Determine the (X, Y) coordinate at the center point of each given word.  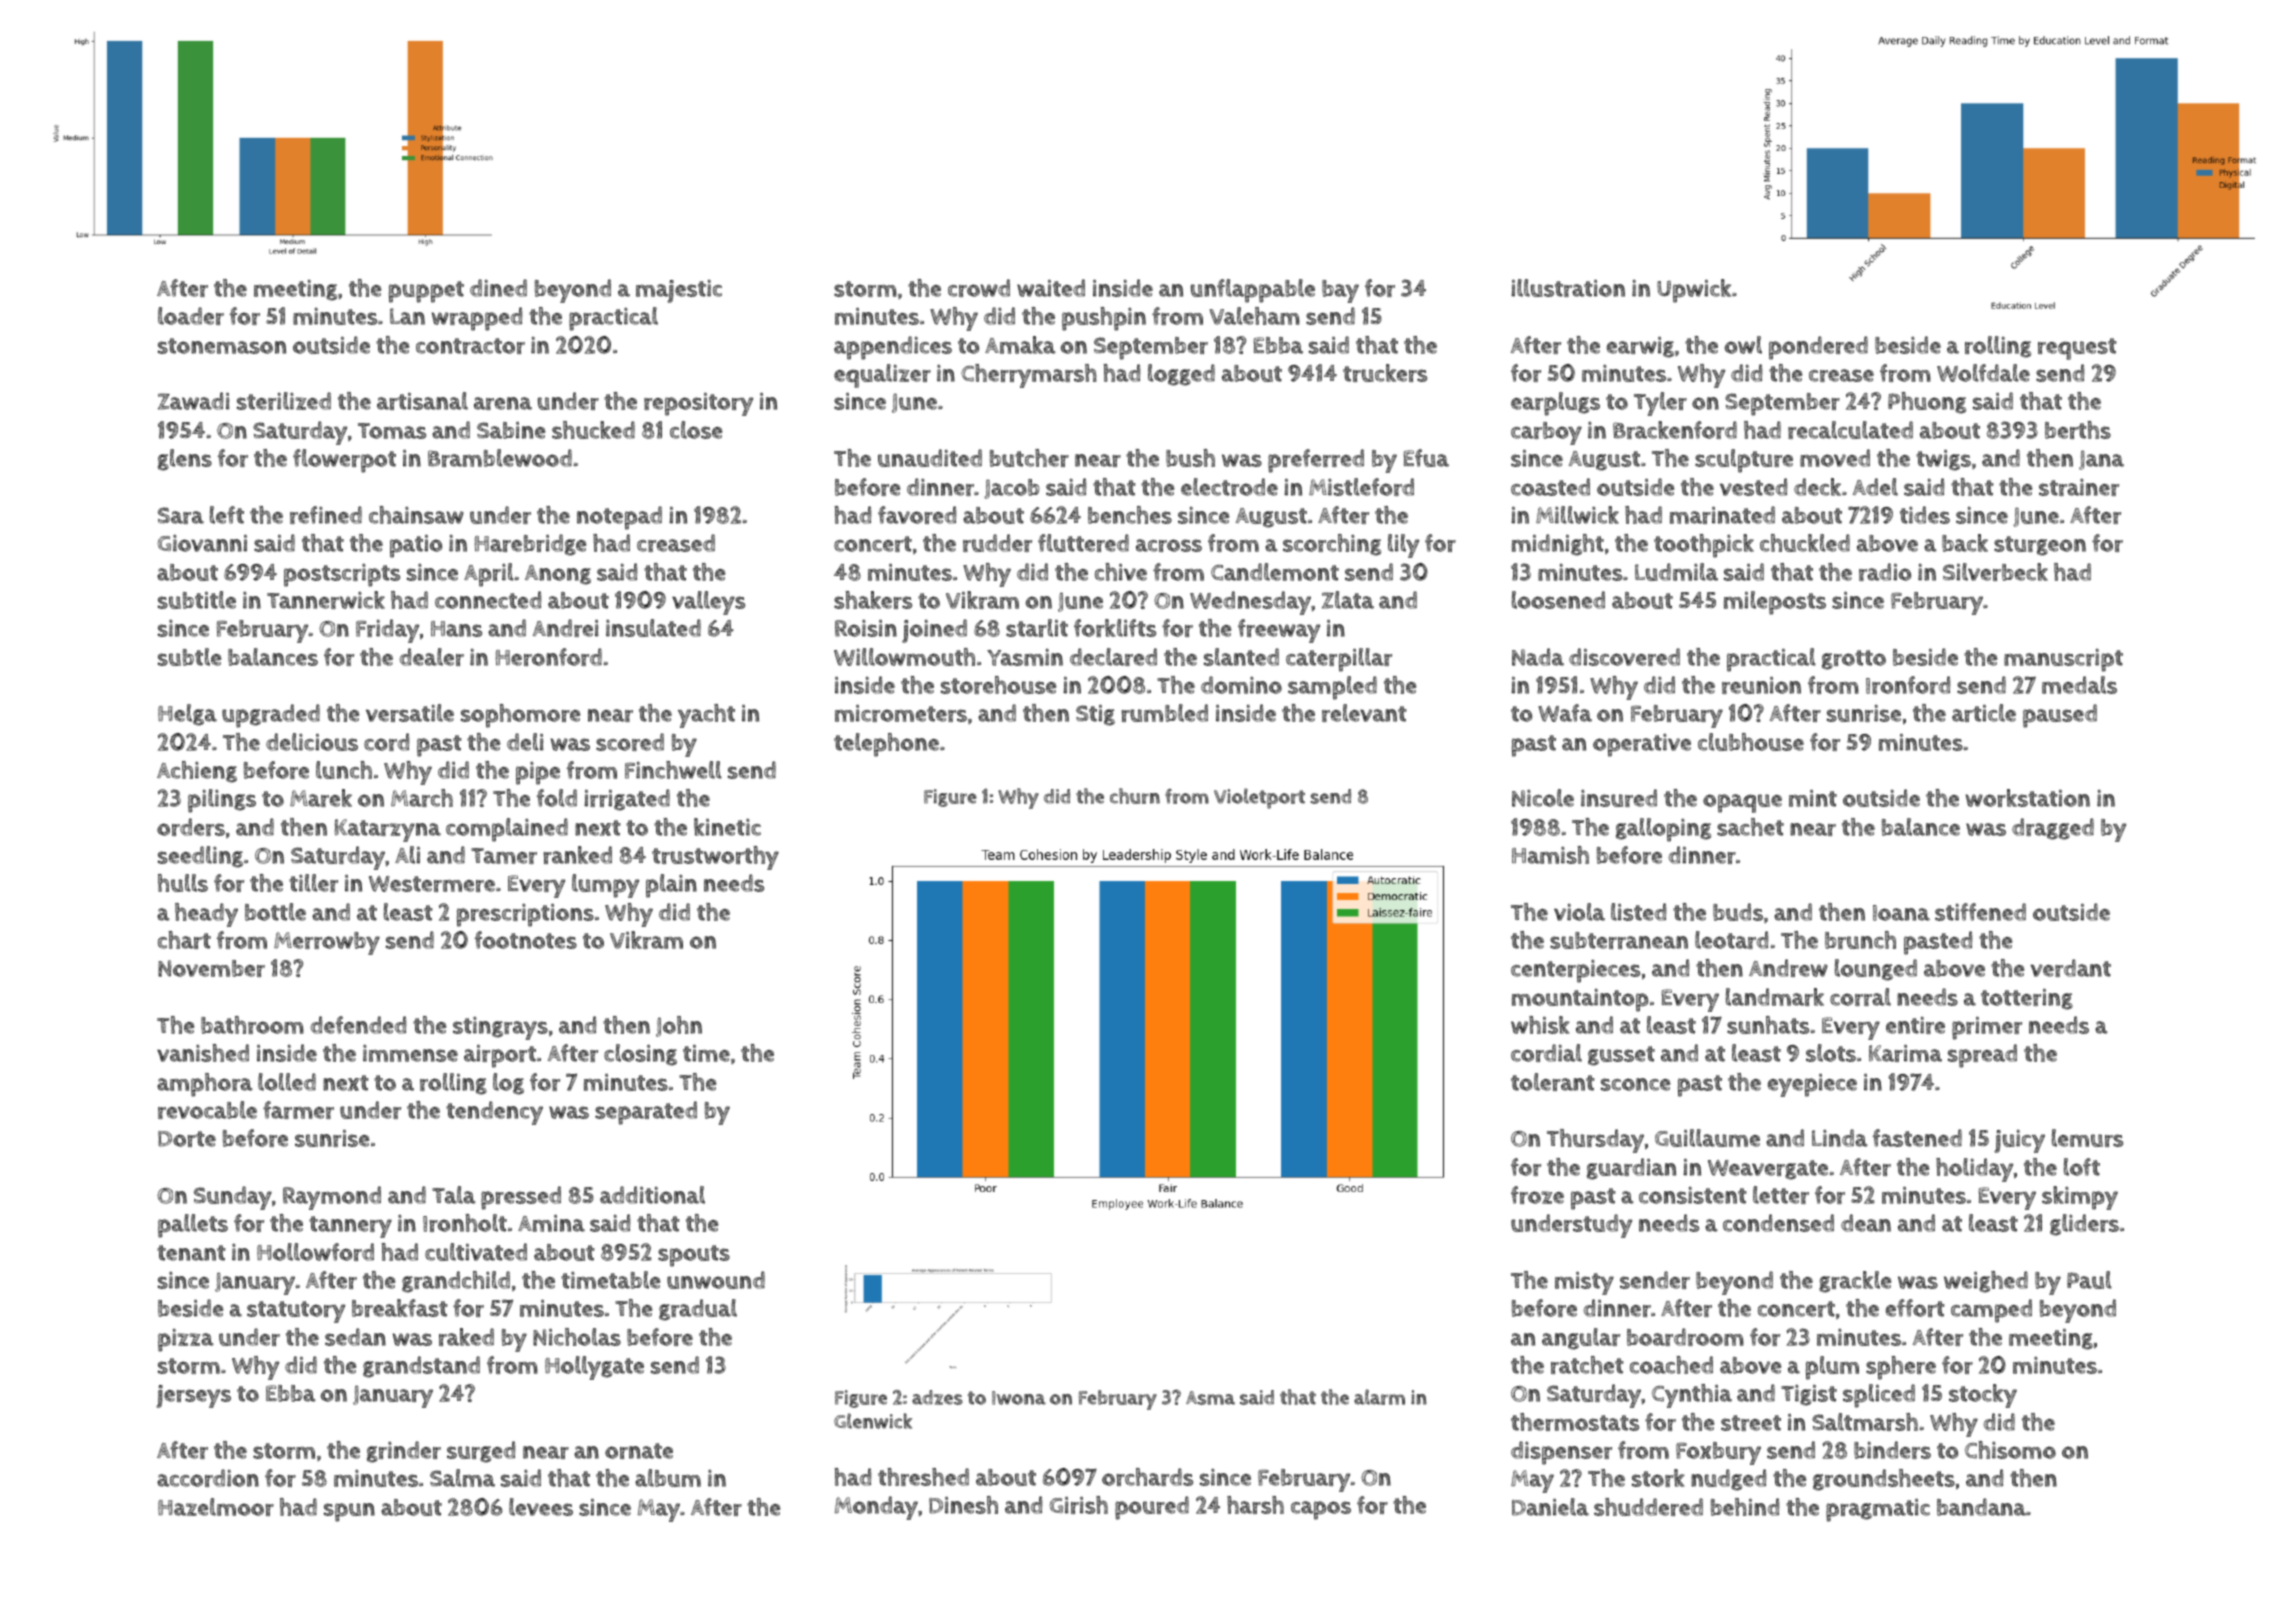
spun (349, 1512)
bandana (1981, 1507)
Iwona (1019, 1398)
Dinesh (963, 1505)
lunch (344, 770)
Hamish (1550, 855)
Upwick (1694, 291)
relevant (1364, 713)
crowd (979, 288)
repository (698, 404)
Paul (2089, 1280)
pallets (193, 1226)
